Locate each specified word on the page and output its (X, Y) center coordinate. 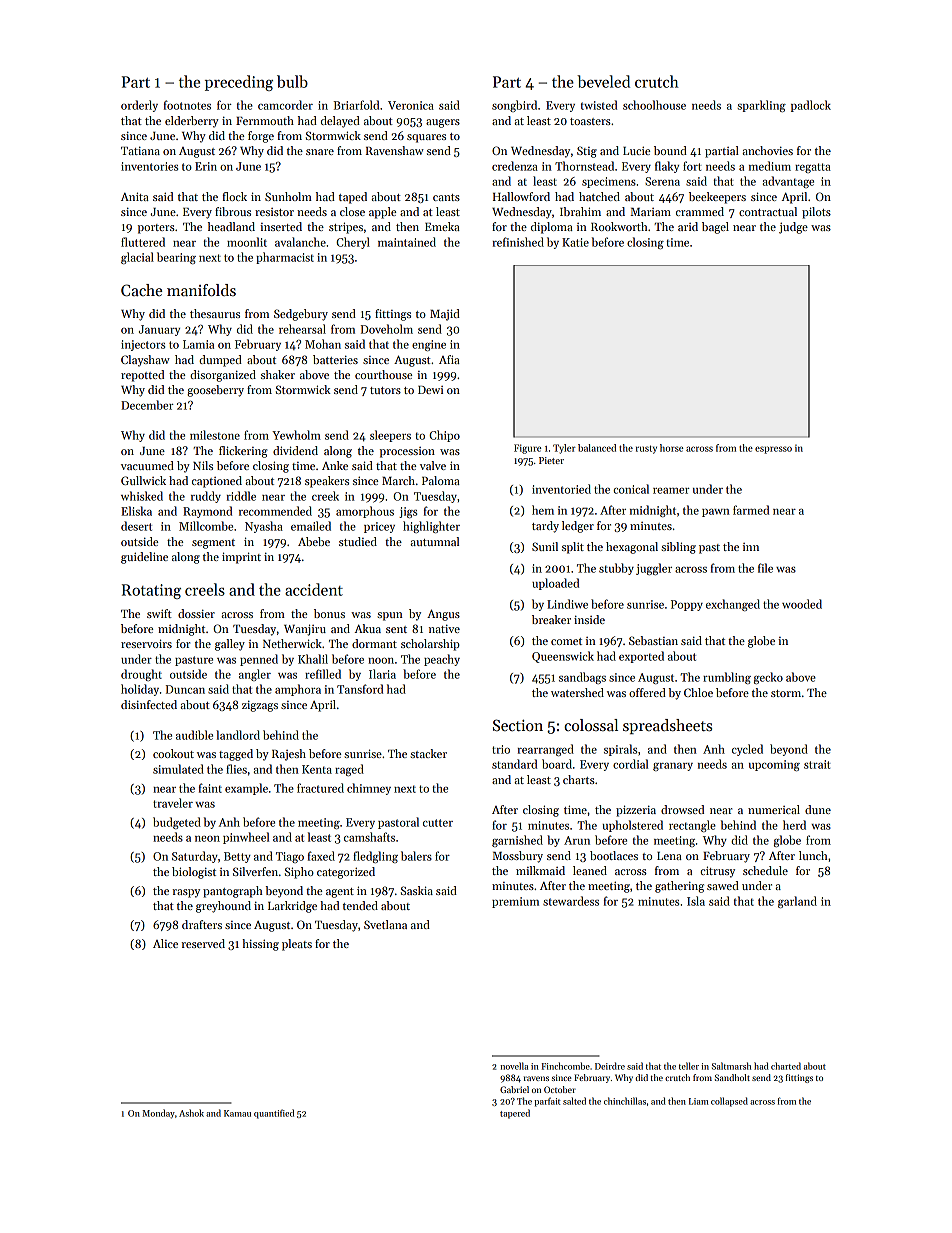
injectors (143, 345)
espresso (773, 450)
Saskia (417, 890)
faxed (321, 856)
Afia (449, 359)
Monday (158, 1114)
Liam (698, 1101)
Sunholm (288, 196)
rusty (646, 449)
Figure (527, 449)
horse (671, 448)
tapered (515, 1114)
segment (213, 544)
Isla (696, 901)
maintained (407, 242)
